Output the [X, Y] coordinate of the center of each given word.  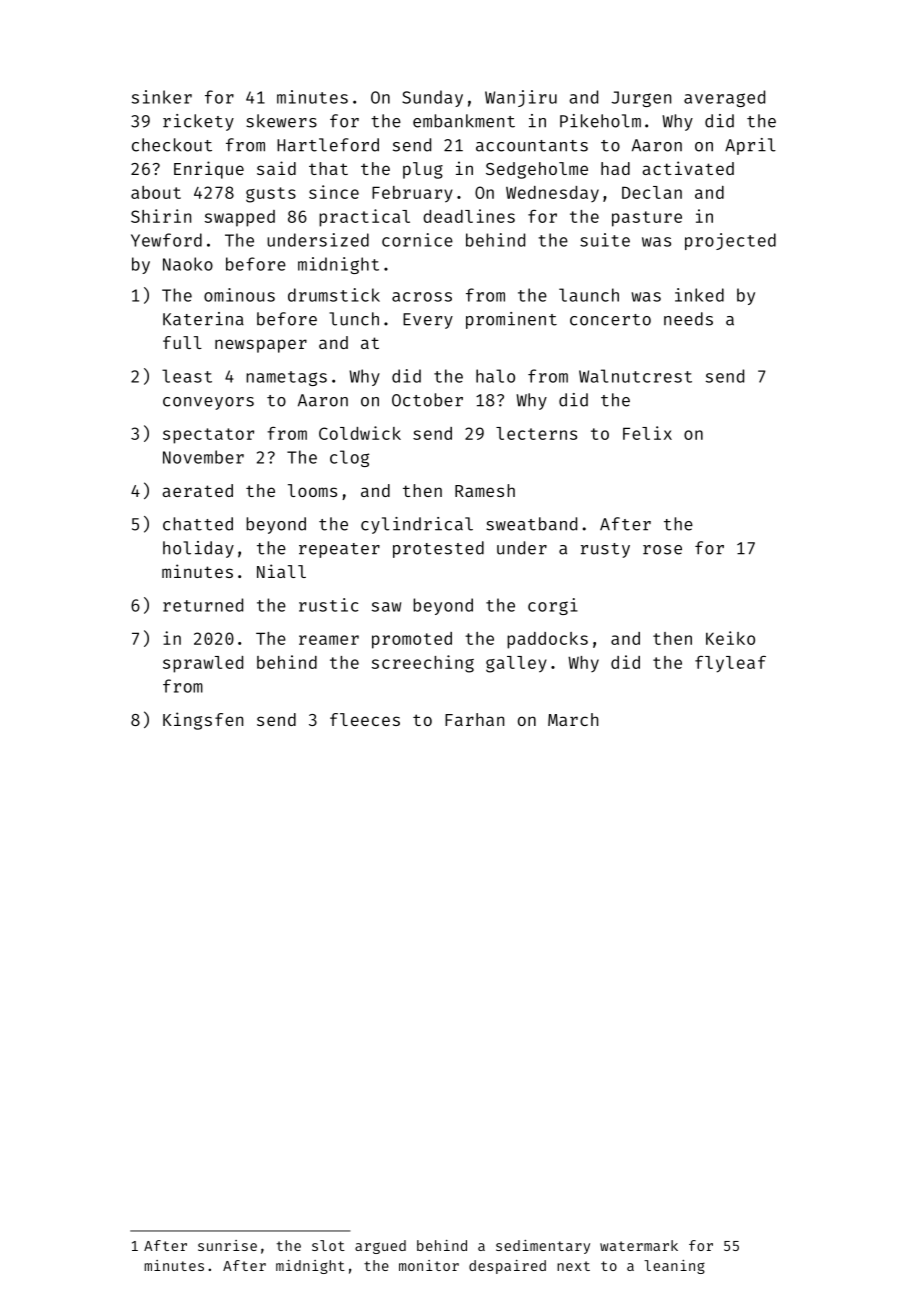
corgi [553, 606]
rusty [605, 550]
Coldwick [360, 433]
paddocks [547, 640]
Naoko [188, 264]
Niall [281, 571]
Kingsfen [203, 721]
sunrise [227, 1245]
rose [662, 550]
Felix [647, 433]
